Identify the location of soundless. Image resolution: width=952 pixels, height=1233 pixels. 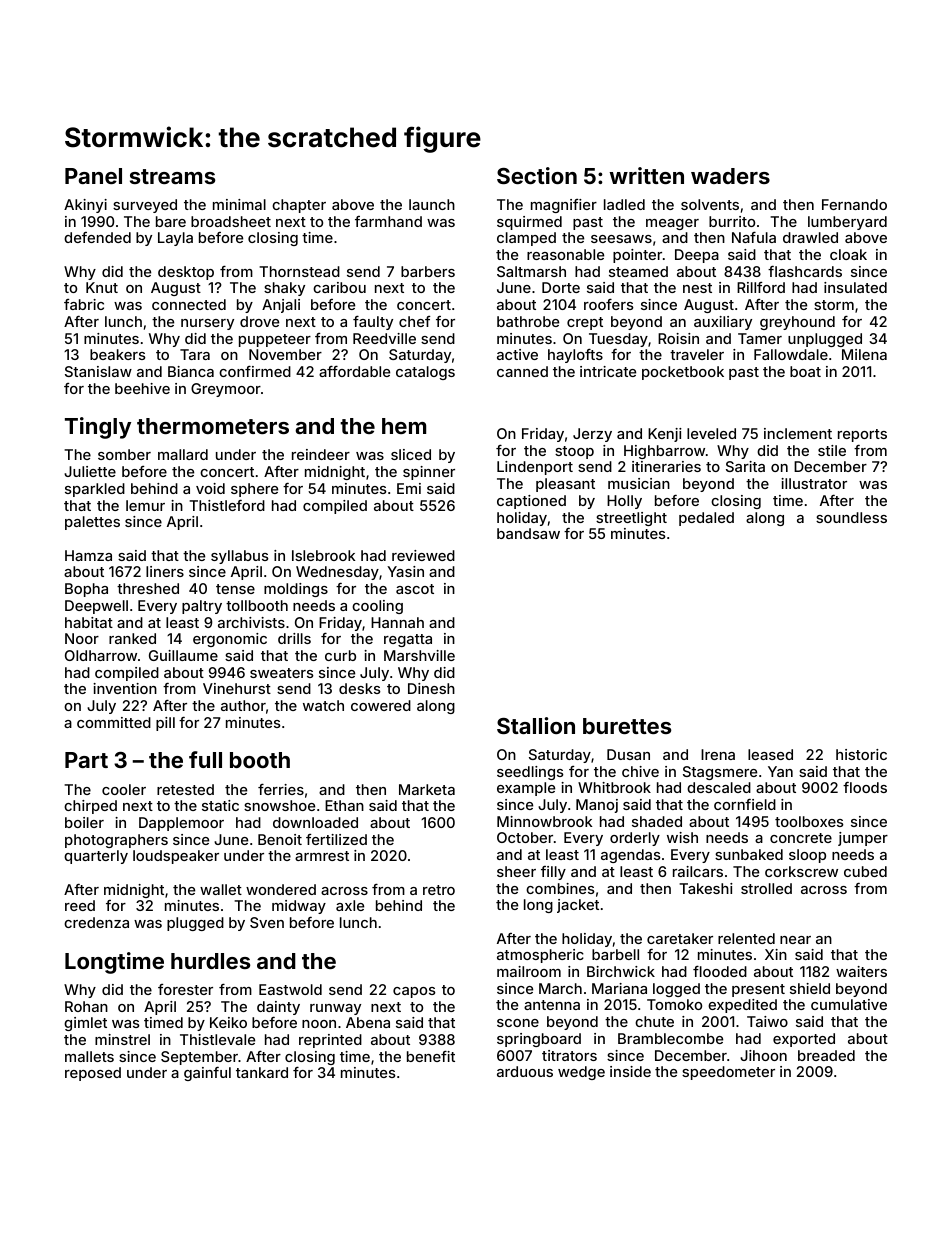
(851, 517).
